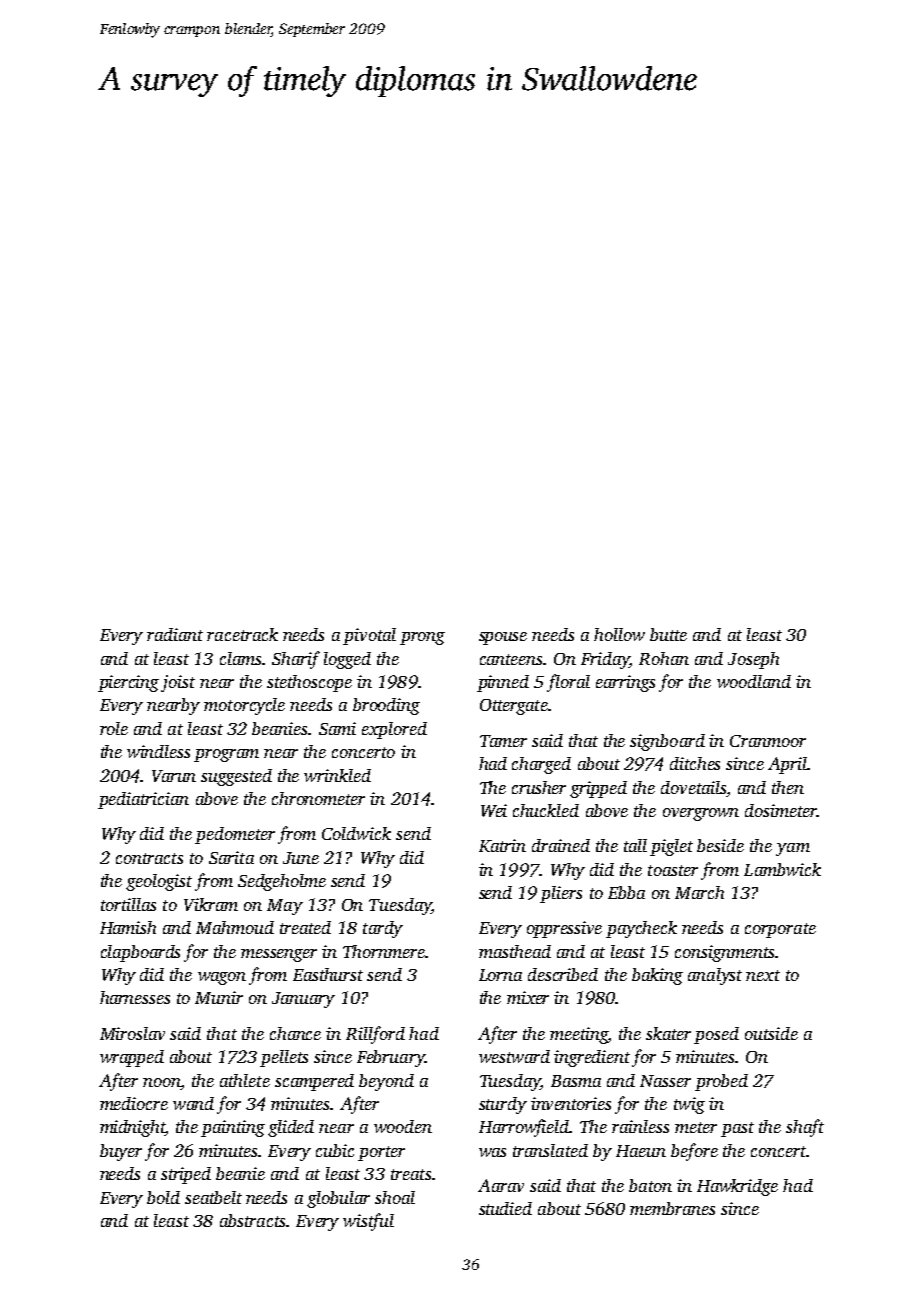 Image resolution: width=924 pixels, height=1311 pixels. Describe the element at coordinates (422, 638) in the screenshot. I see `prong` at that location.
